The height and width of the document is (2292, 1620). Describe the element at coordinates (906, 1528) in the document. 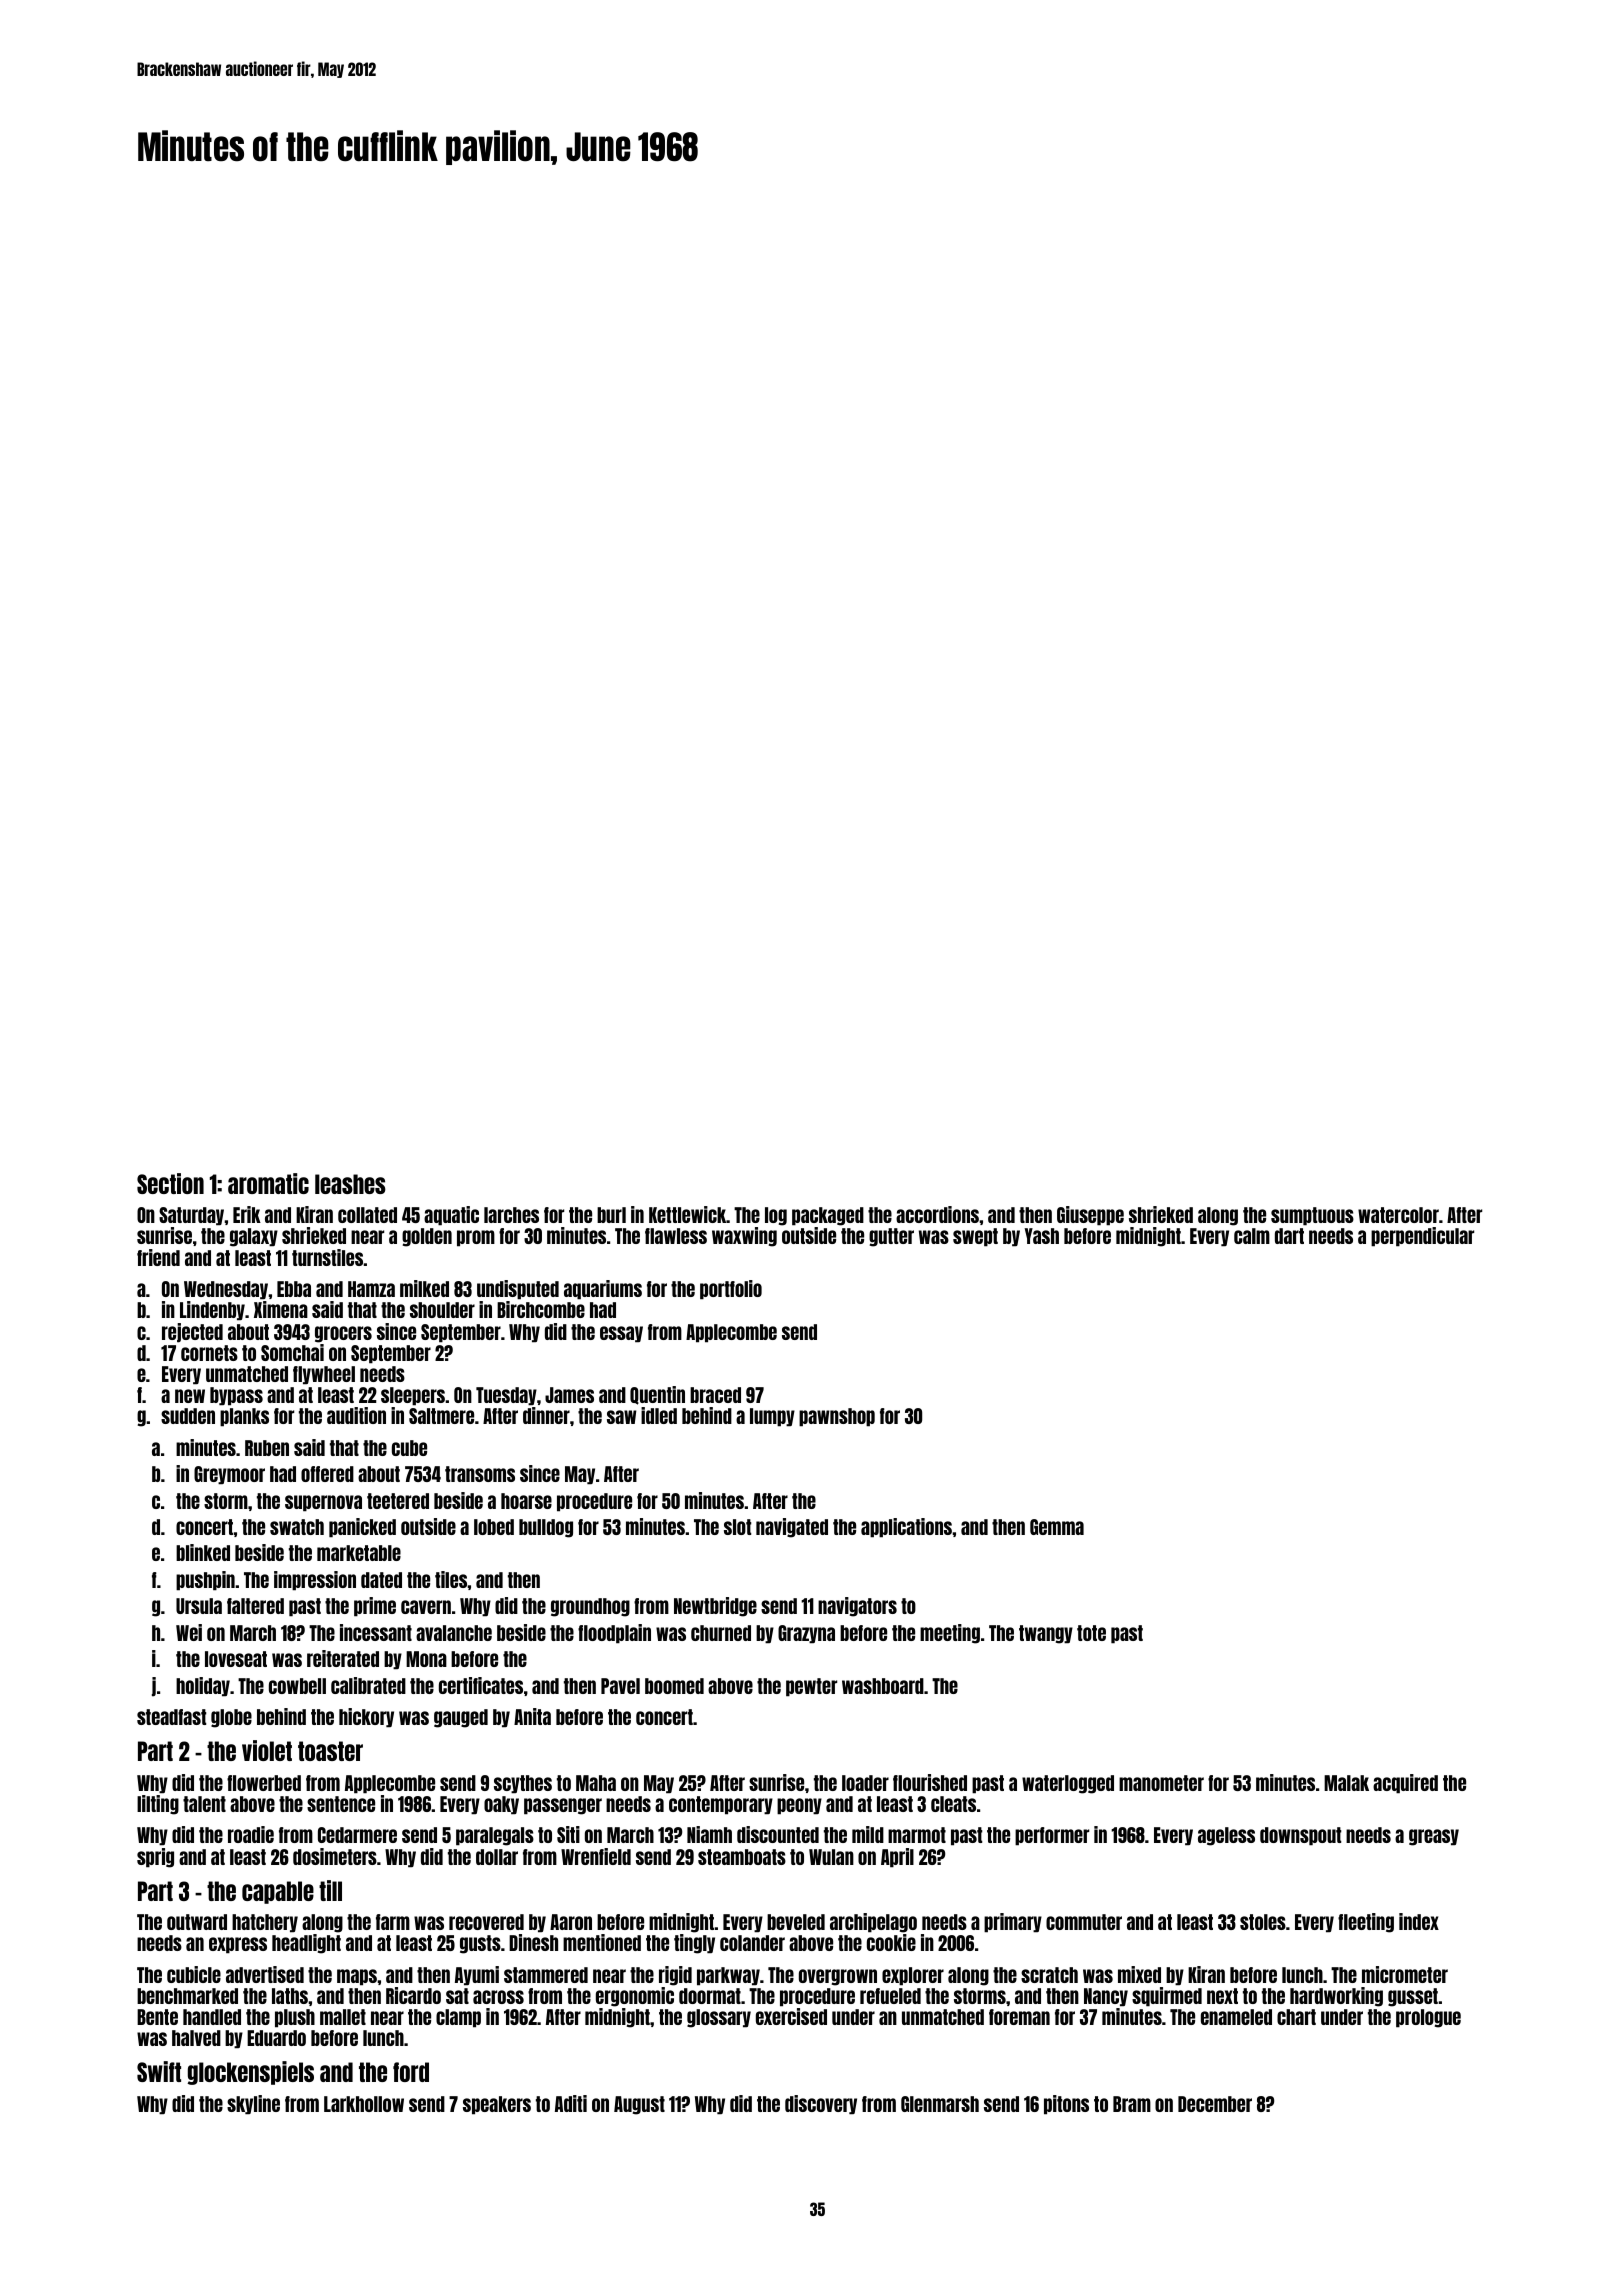

I see `applications` at that location.
